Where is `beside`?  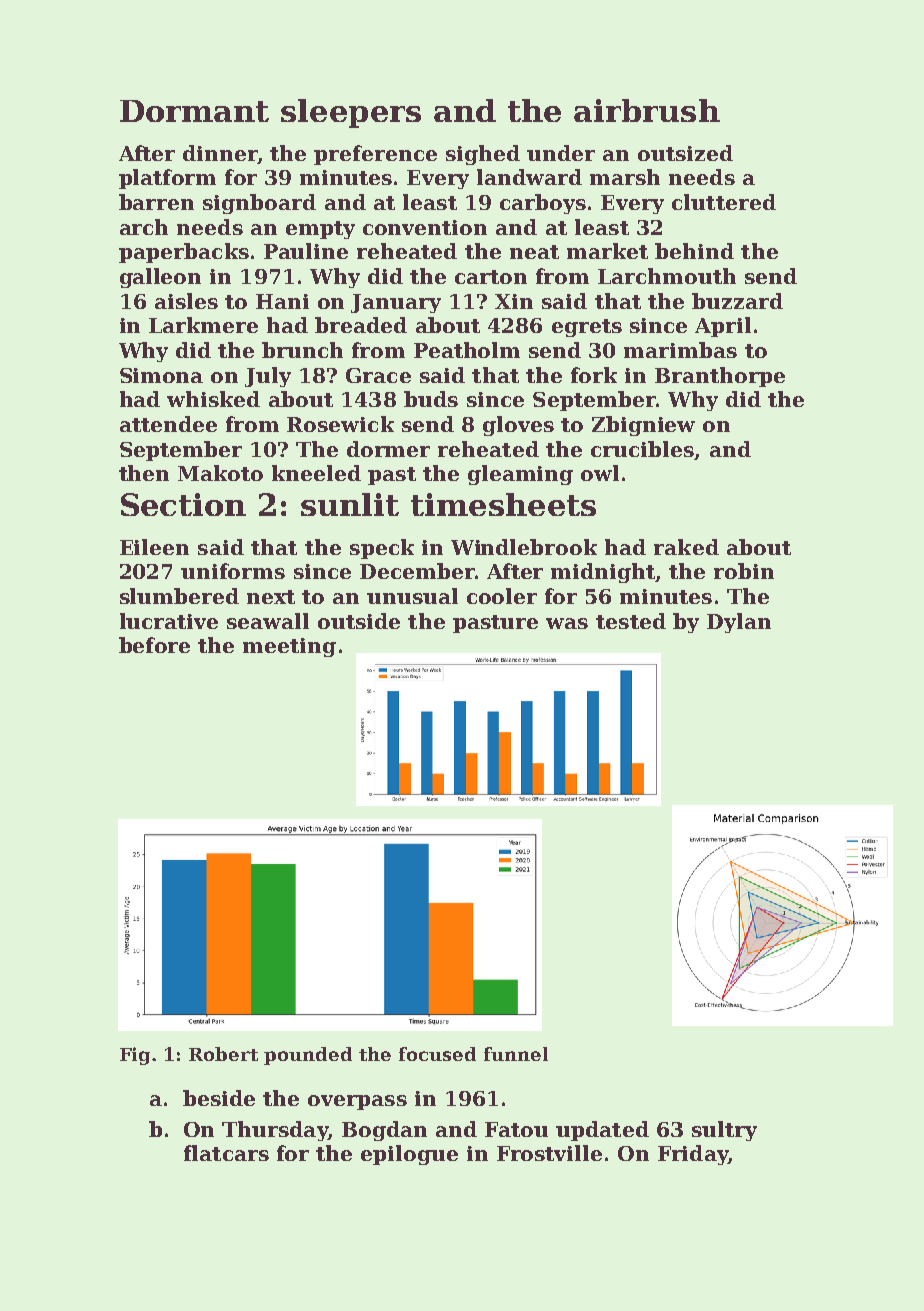 beside is located at coordinates (219, 1098).
